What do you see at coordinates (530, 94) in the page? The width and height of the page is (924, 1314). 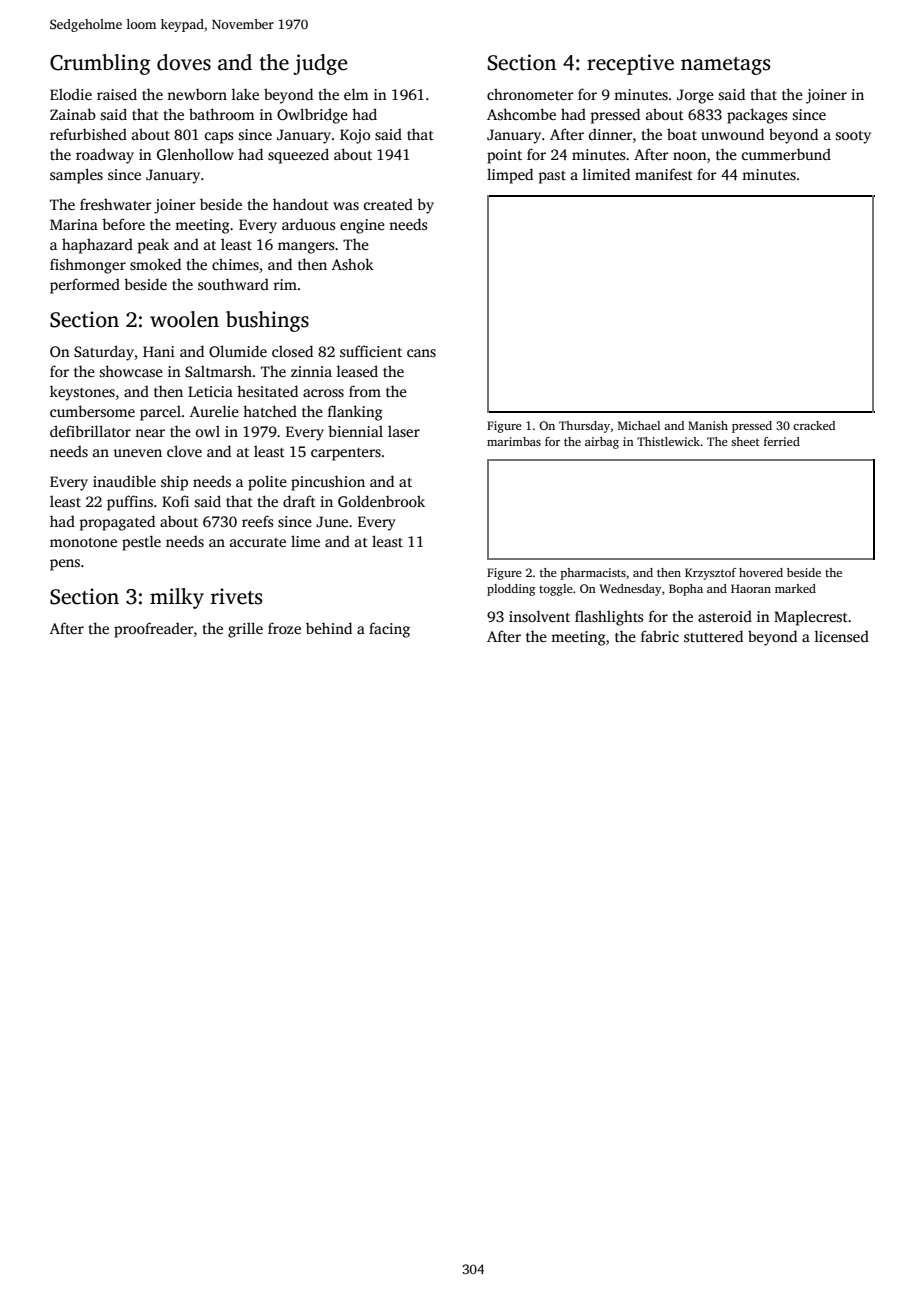 I see `chronometer` at bounding box center [530, 94].
